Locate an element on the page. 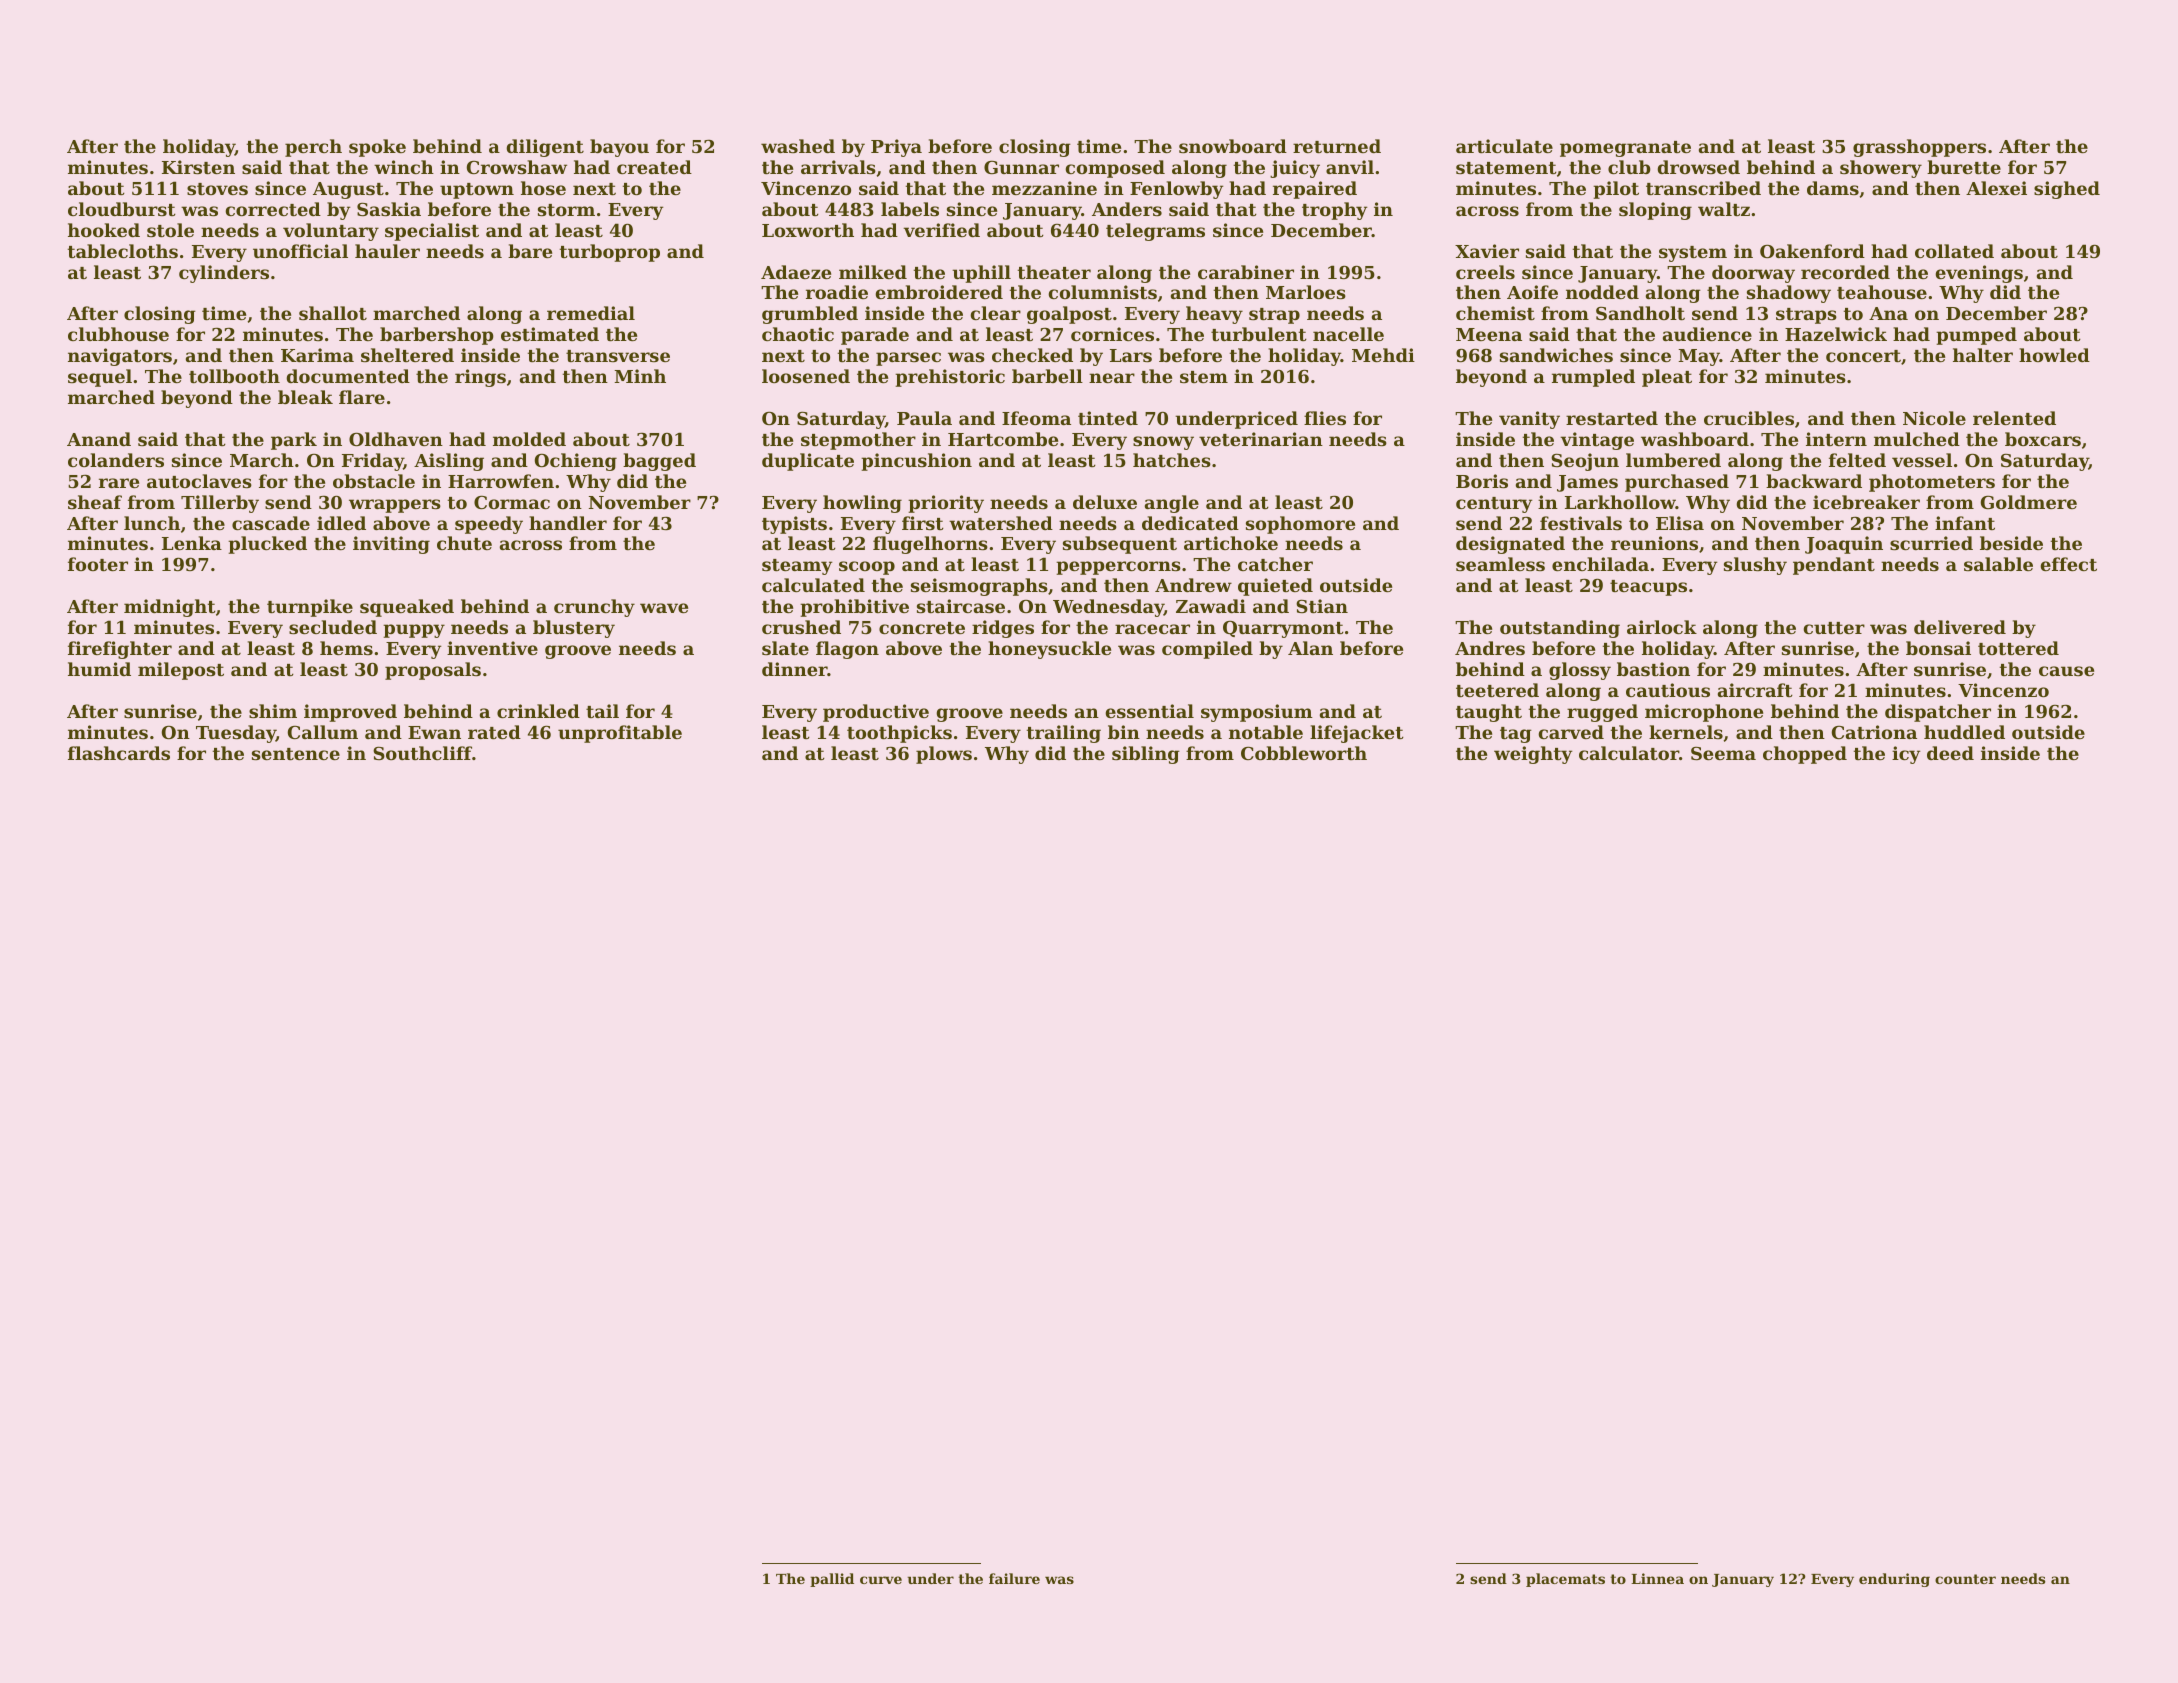 The image size is (2178, 1683). blustery is located at coordinates (574, 629).
